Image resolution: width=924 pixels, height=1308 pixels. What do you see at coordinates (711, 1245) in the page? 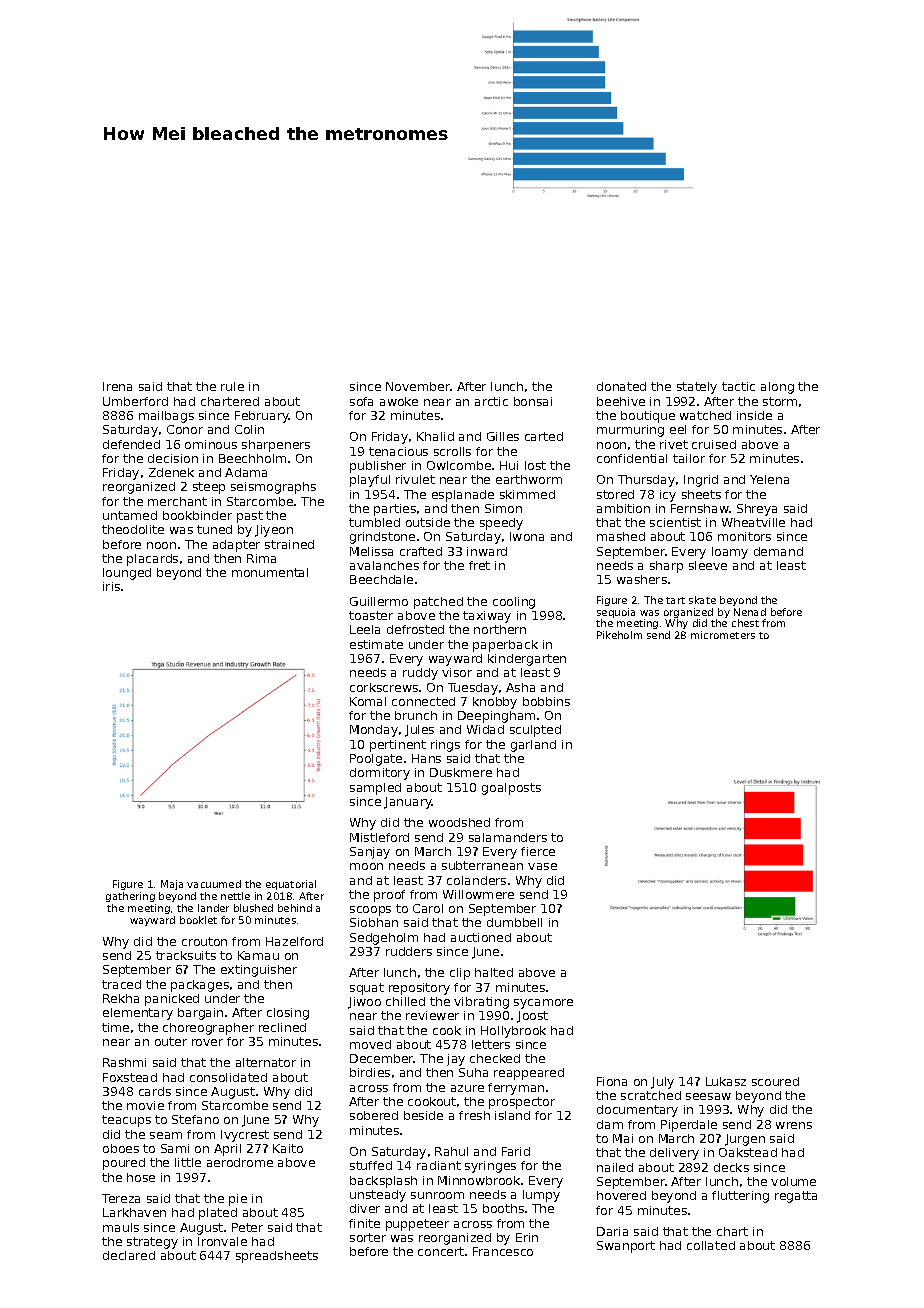
I see `collated` at bounding box center [711, 1245].
